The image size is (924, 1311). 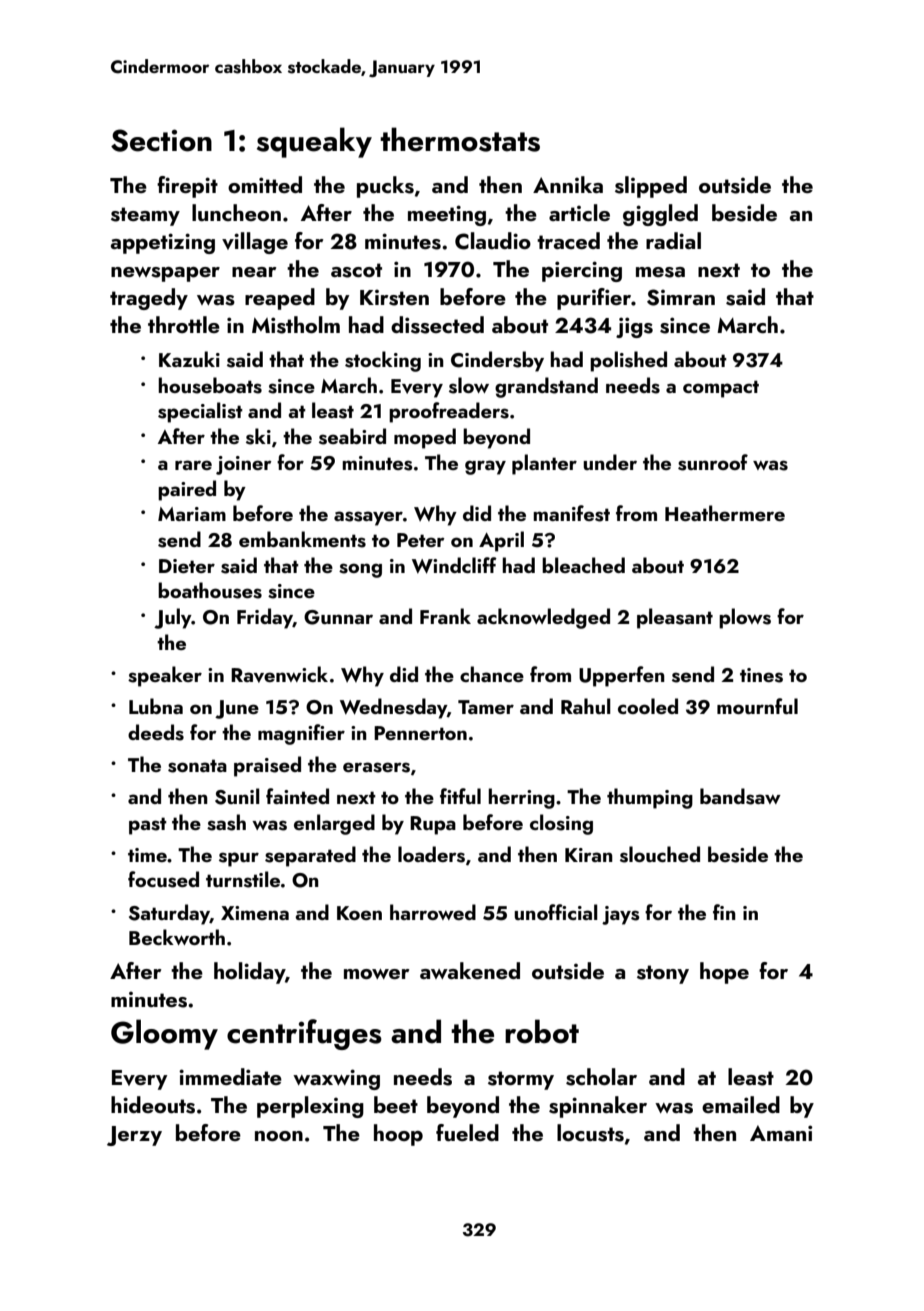 I want to click on Amani, so click(x=781, y=1133).
